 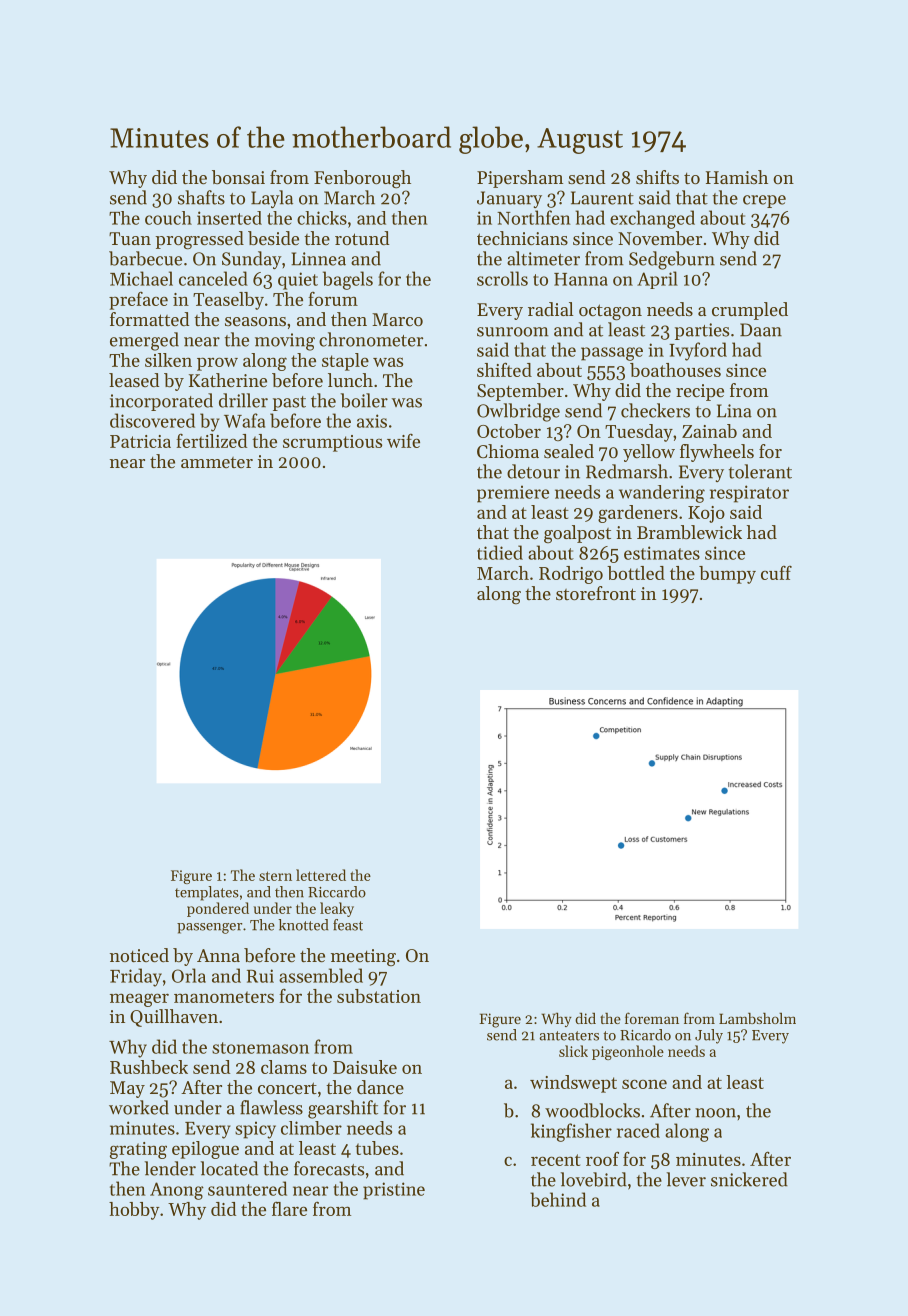 What do you see at coordinates (652, 1018) in the screenshot?
I see `foreman` at bounding box center [652, 1018].
